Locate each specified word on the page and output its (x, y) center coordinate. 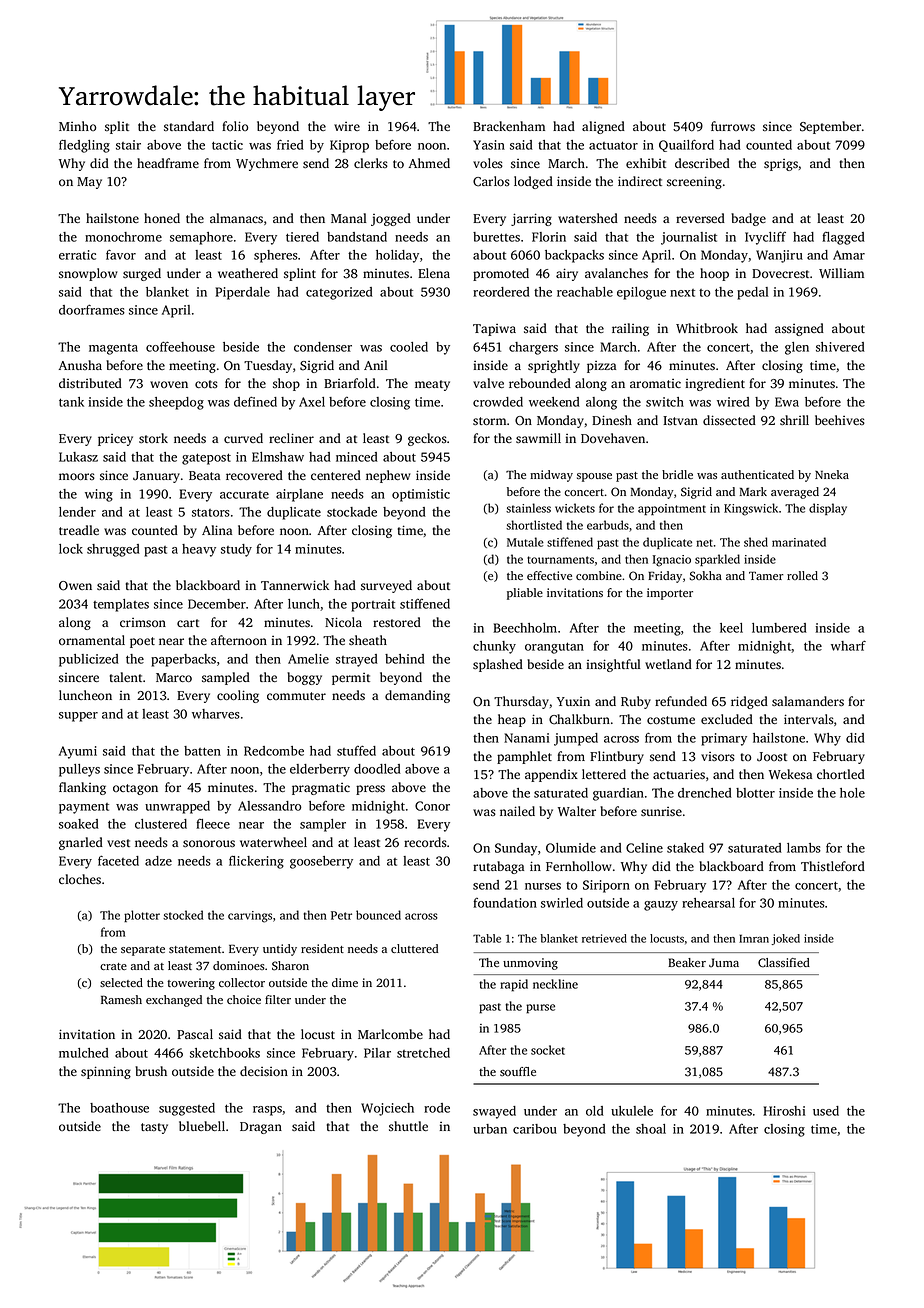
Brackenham (509, 126)
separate (143, 951)
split (117, 127)
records (425, 842)
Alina (217, 530)
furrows (733, 126)
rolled (802, 575)
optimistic (421, 495)
